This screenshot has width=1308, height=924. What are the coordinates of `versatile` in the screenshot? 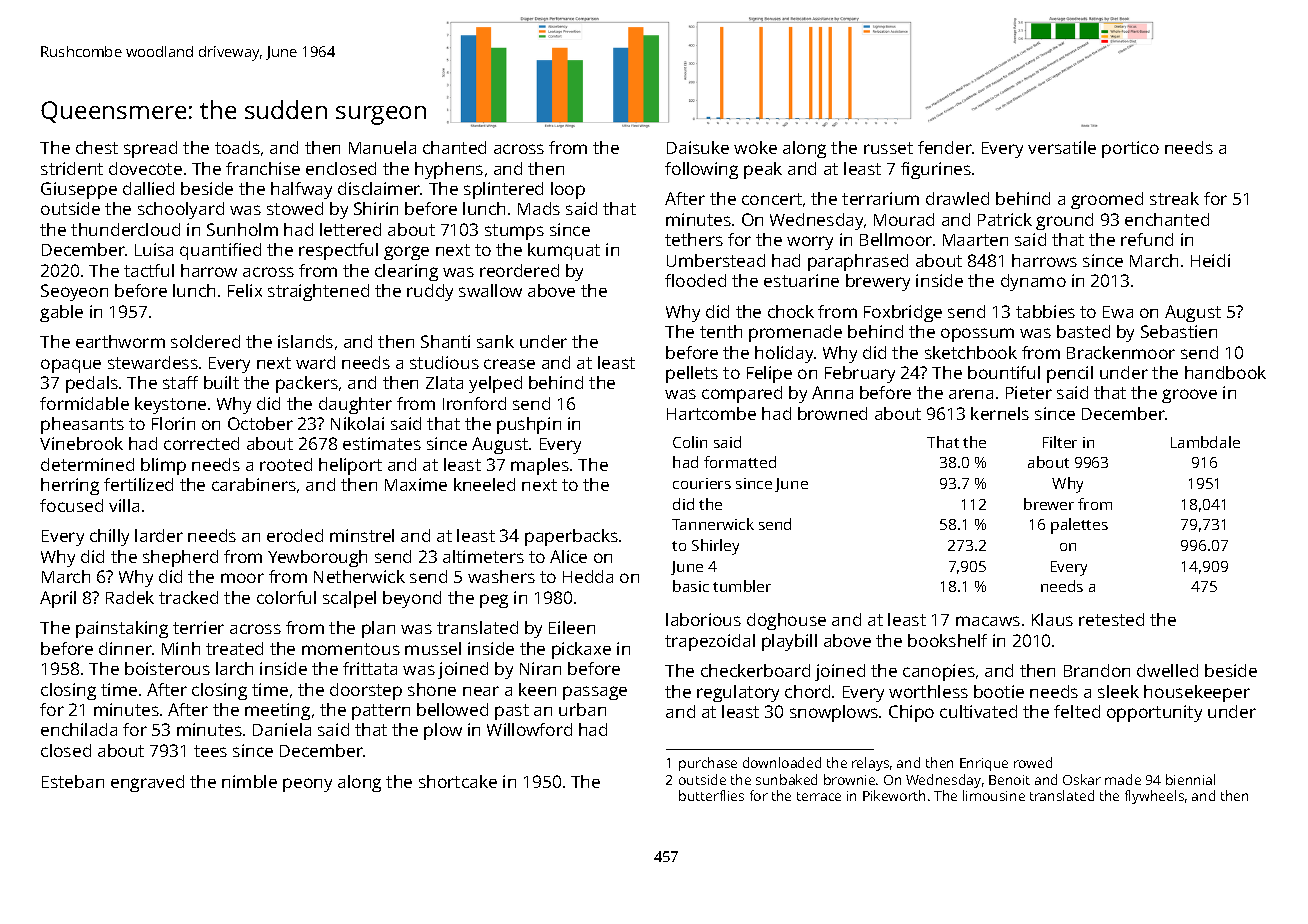 It's located at (1062, 147).
